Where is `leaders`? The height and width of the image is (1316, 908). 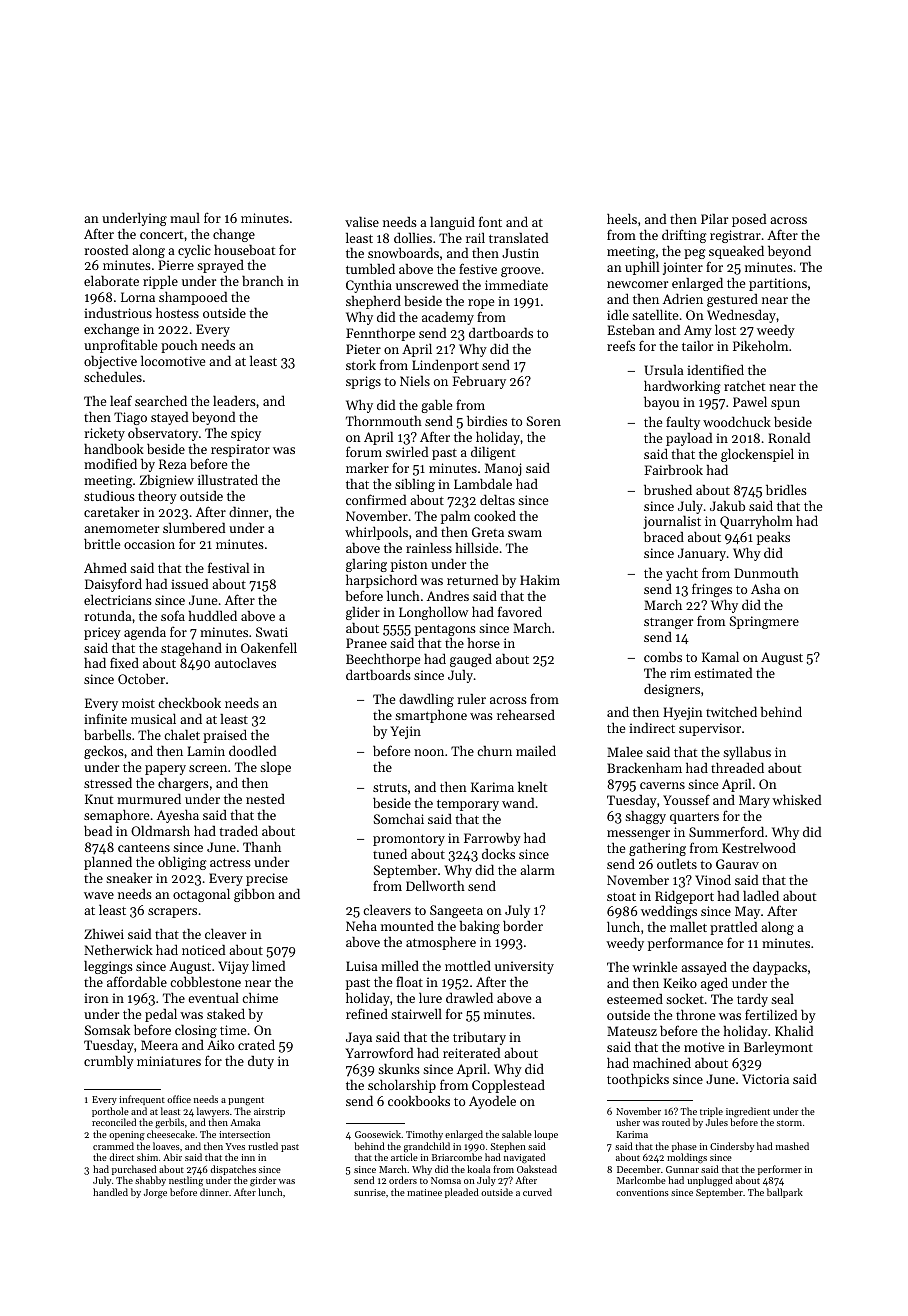
leaders is located at coordinates (234, 400).
